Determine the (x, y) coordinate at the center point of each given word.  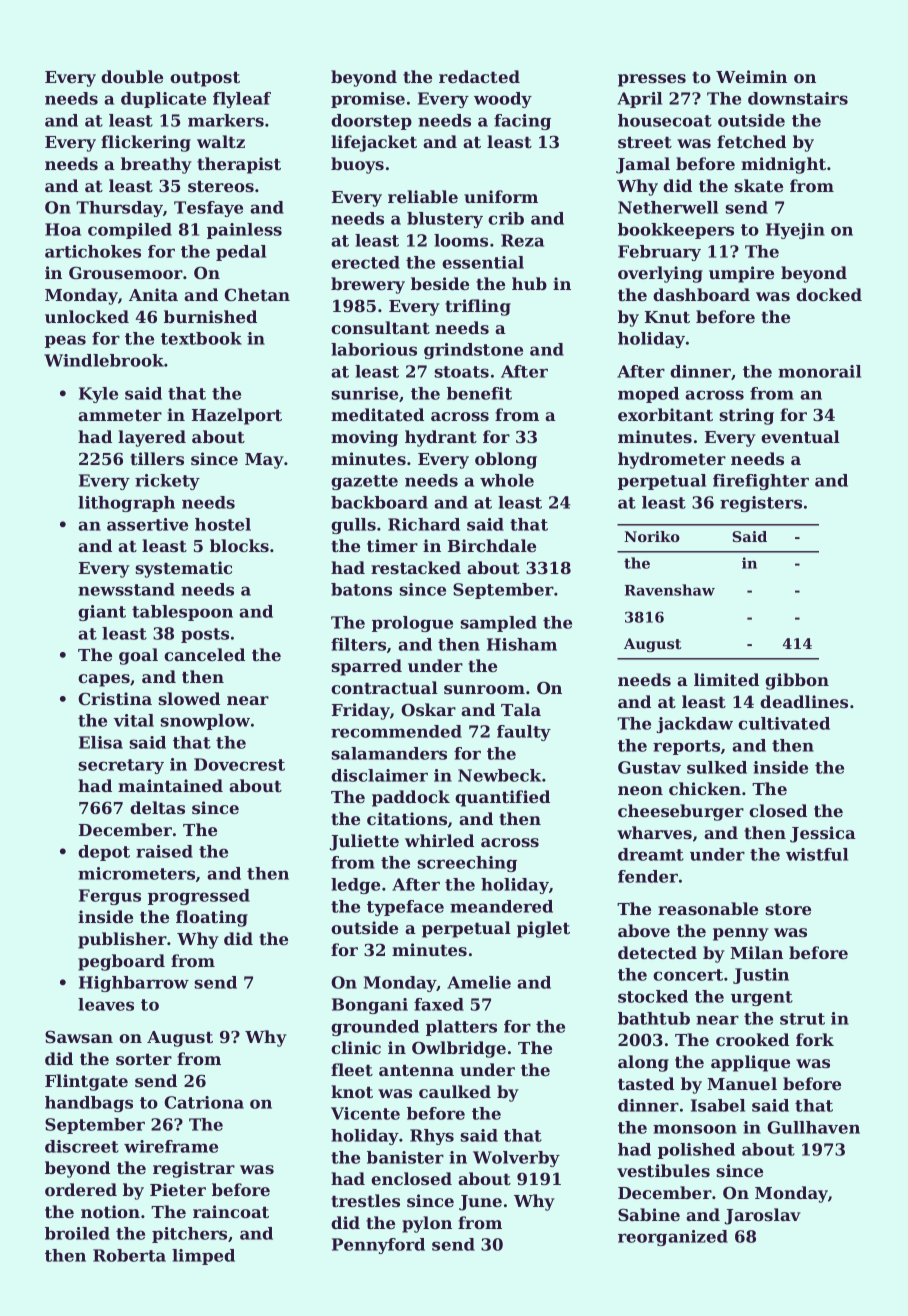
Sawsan (79, 1036)
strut (802, 1019)
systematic (184, 569)
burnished (210, 316)
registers (761, 504)
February (659, 253)
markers (226, 120)
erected (365, 262)
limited (726, 679)
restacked (416, 567)
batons (361, 589)
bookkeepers (676, 231)
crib (506, 218)
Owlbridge (459, 1049)
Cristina (115, 698)
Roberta (129, 1255)
